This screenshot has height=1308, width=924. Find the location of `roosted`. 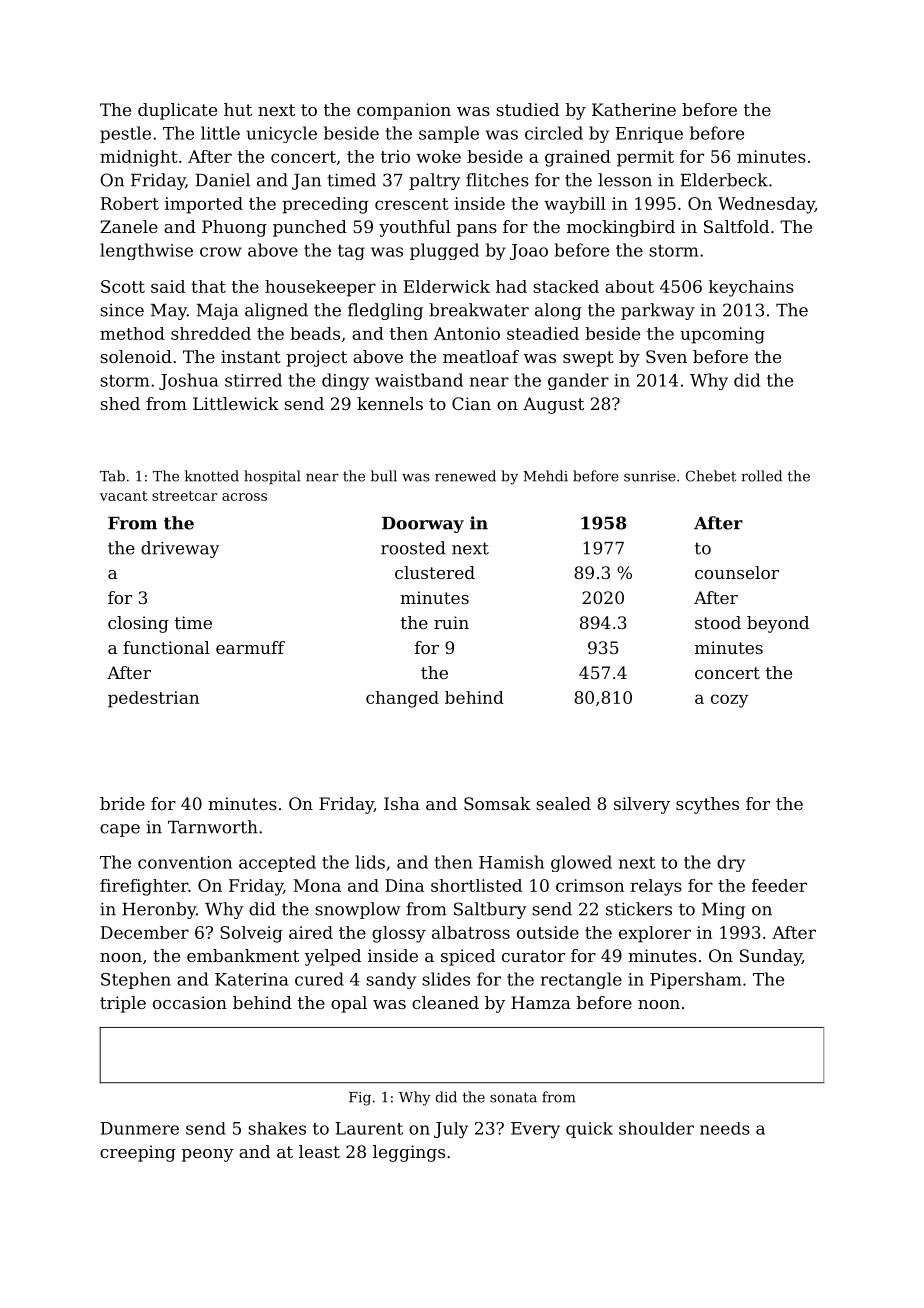

roosted is located at coordinates (413, 548).
